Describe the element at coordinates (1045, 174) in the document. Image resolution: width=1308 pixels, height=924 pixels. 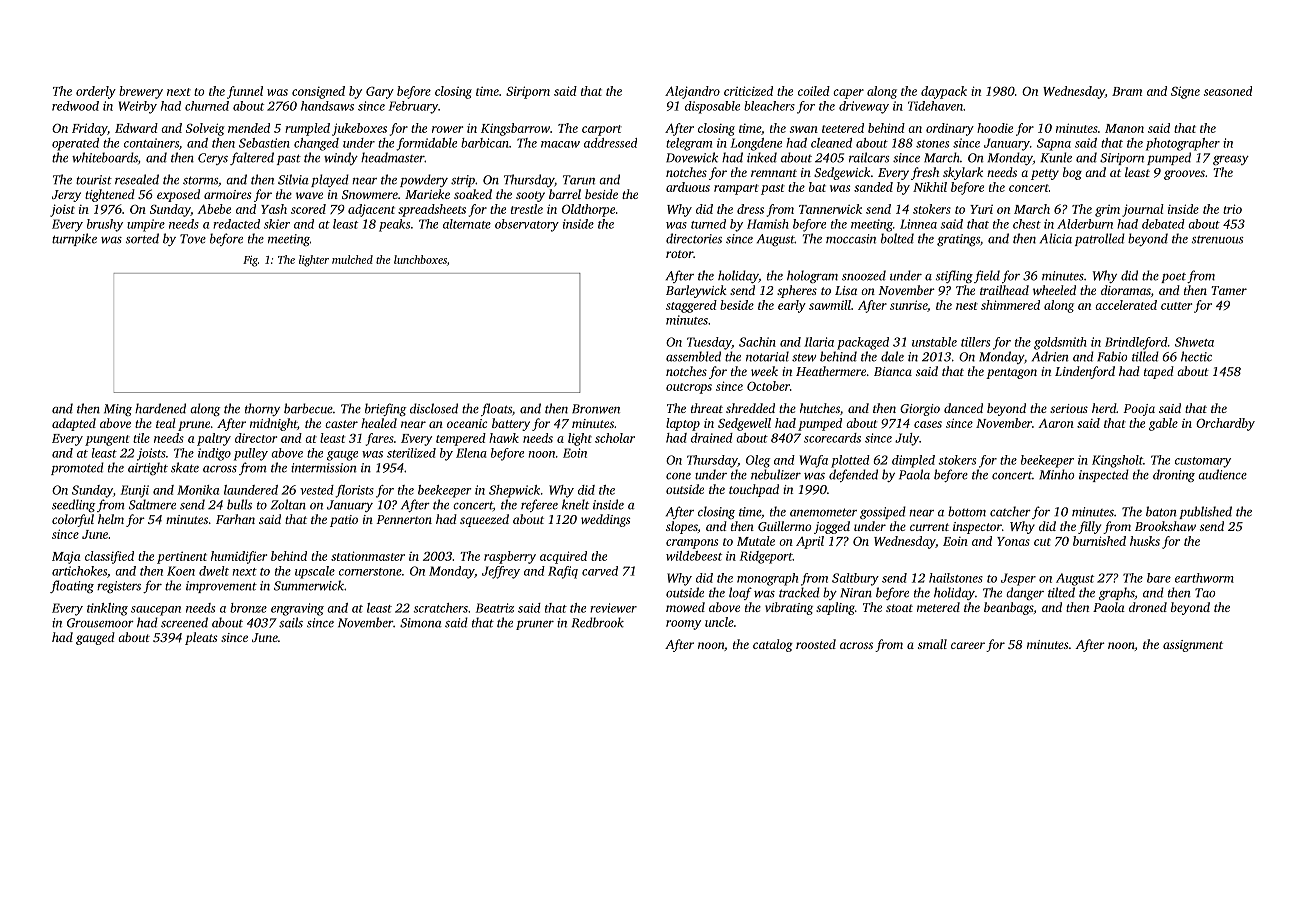
I see `petty` at that location.
